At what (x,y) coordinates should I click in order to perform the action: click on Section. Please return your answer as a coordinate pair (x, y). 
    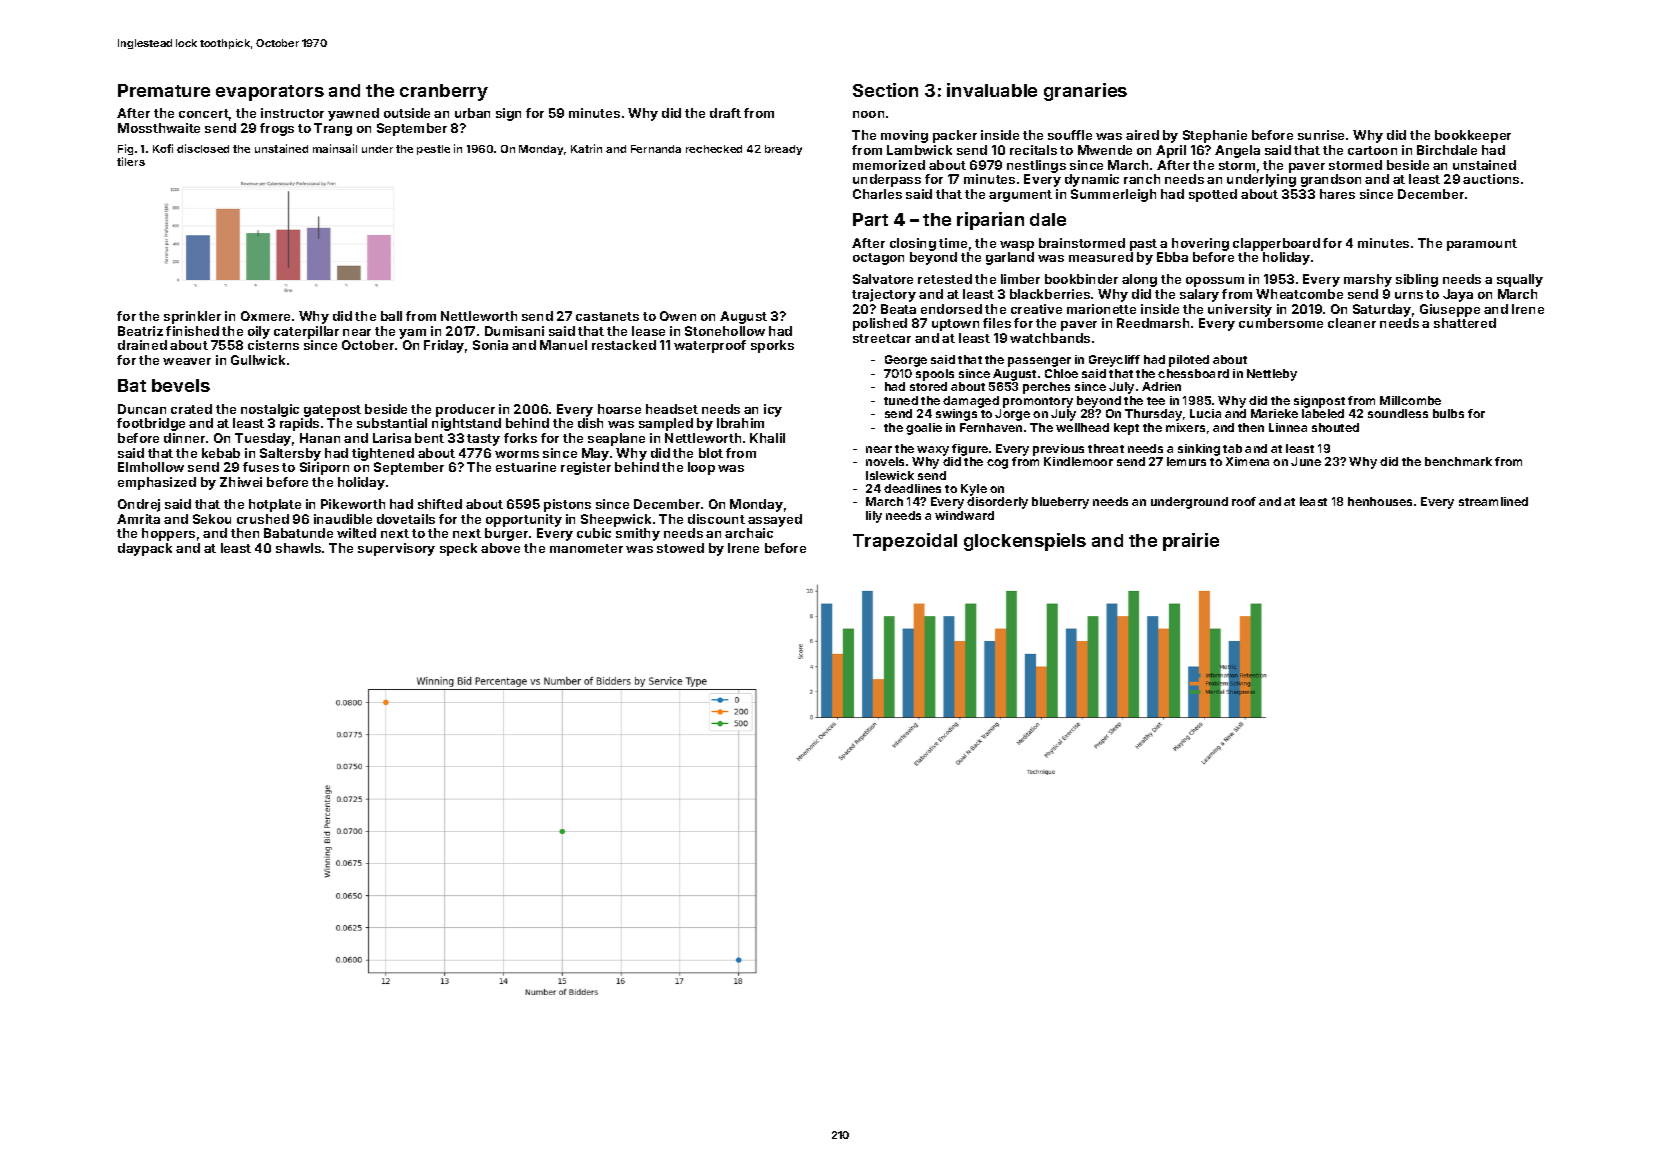
    Looking at the image, I should click on (885, 90).
